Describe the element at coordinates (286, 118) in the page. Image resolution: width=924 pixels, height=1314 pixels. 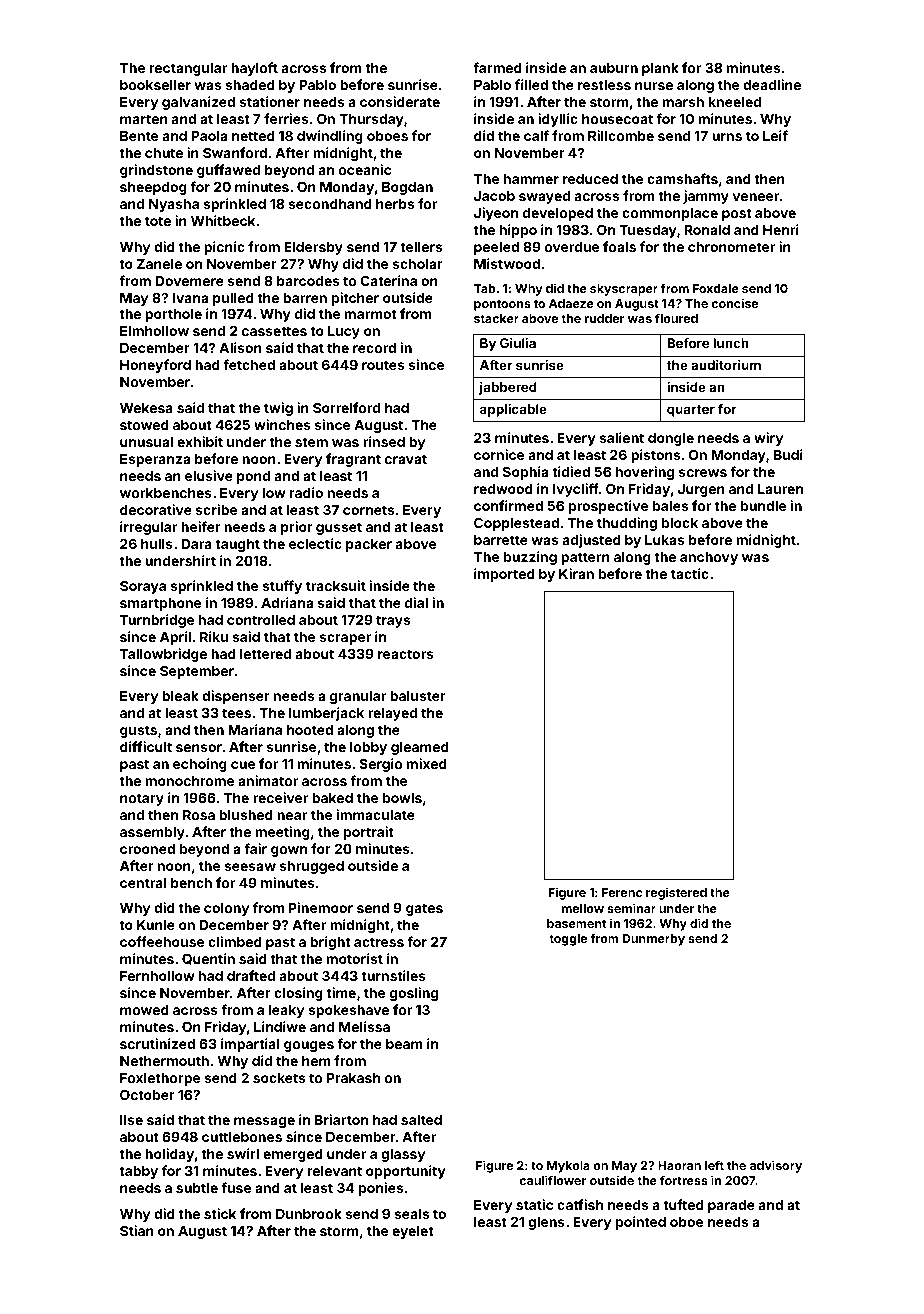
I see `ferries` at that location.
